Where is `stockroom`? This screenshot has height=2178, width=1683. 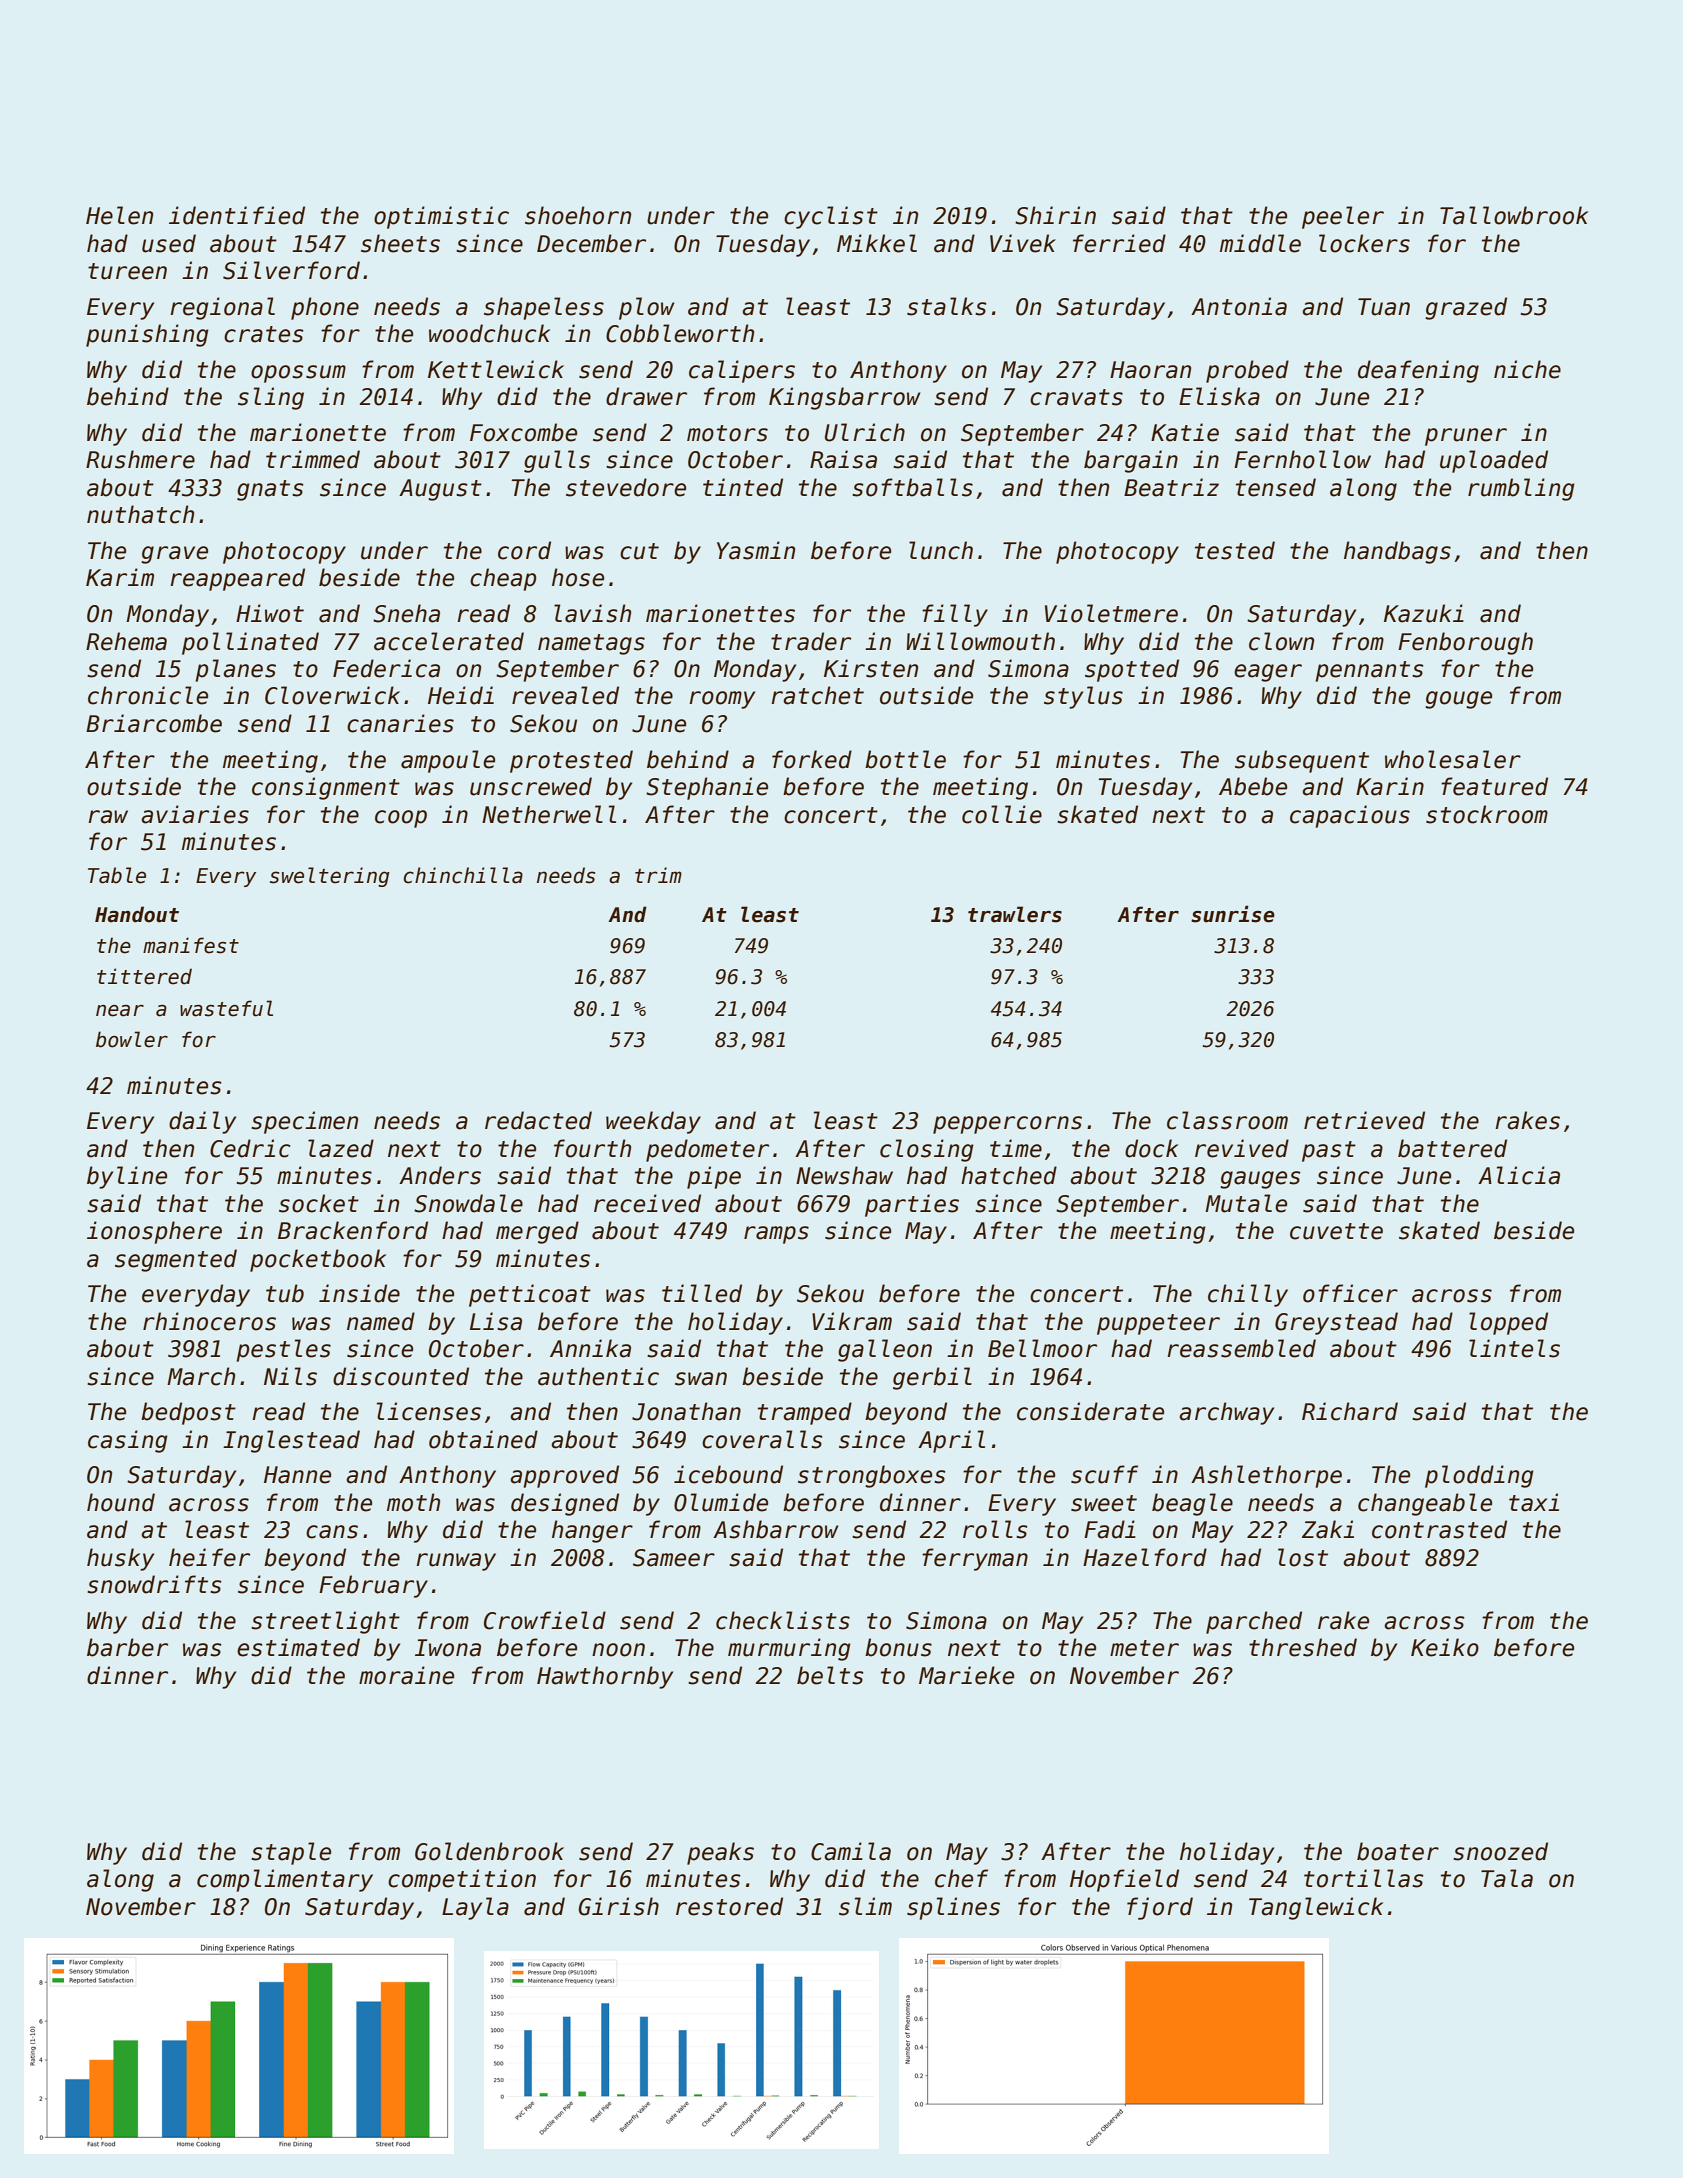
stockroom is located at coordinates (1487, 814).
